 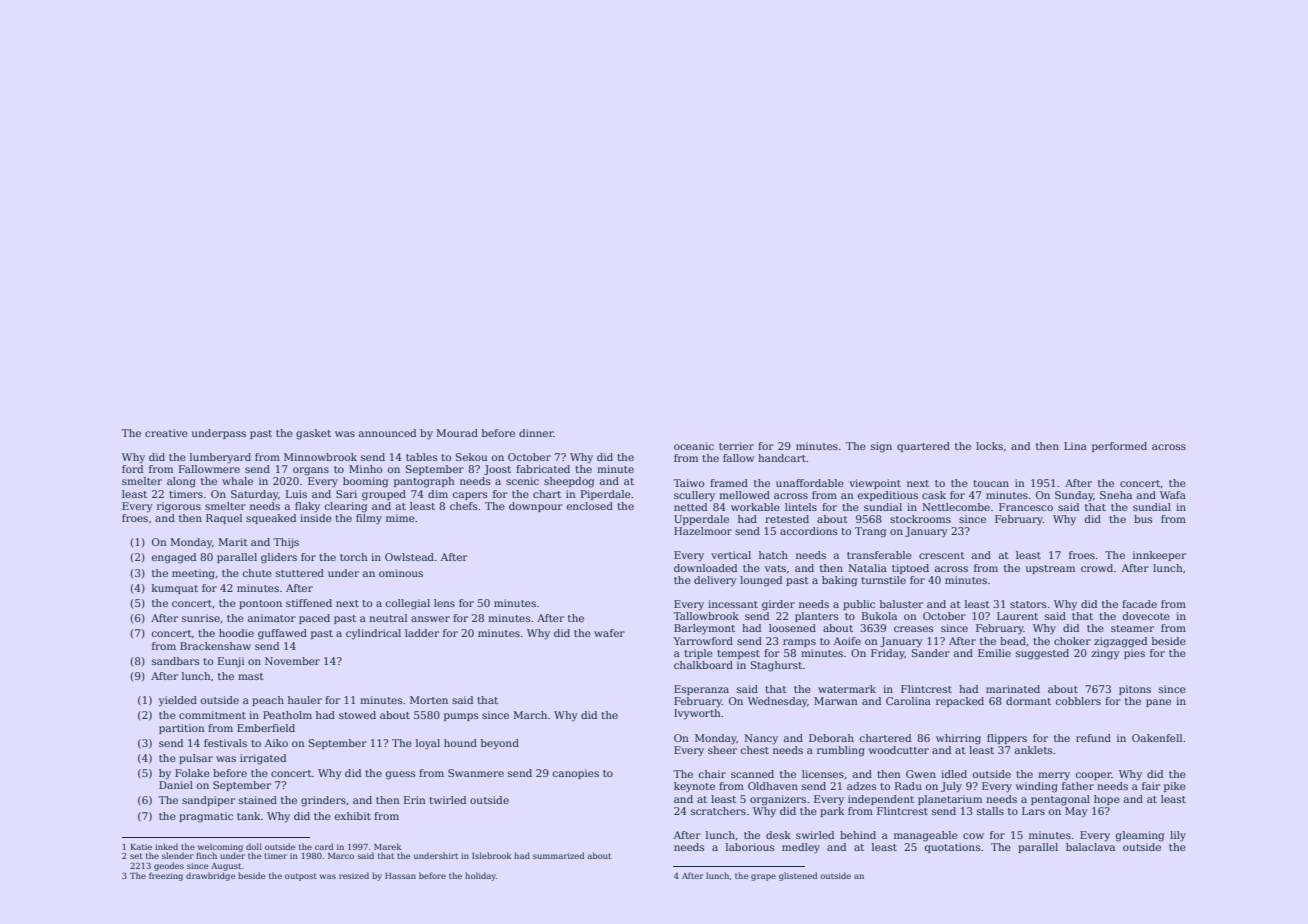 I want to click on suggested, so click(x=1042, y=654).
